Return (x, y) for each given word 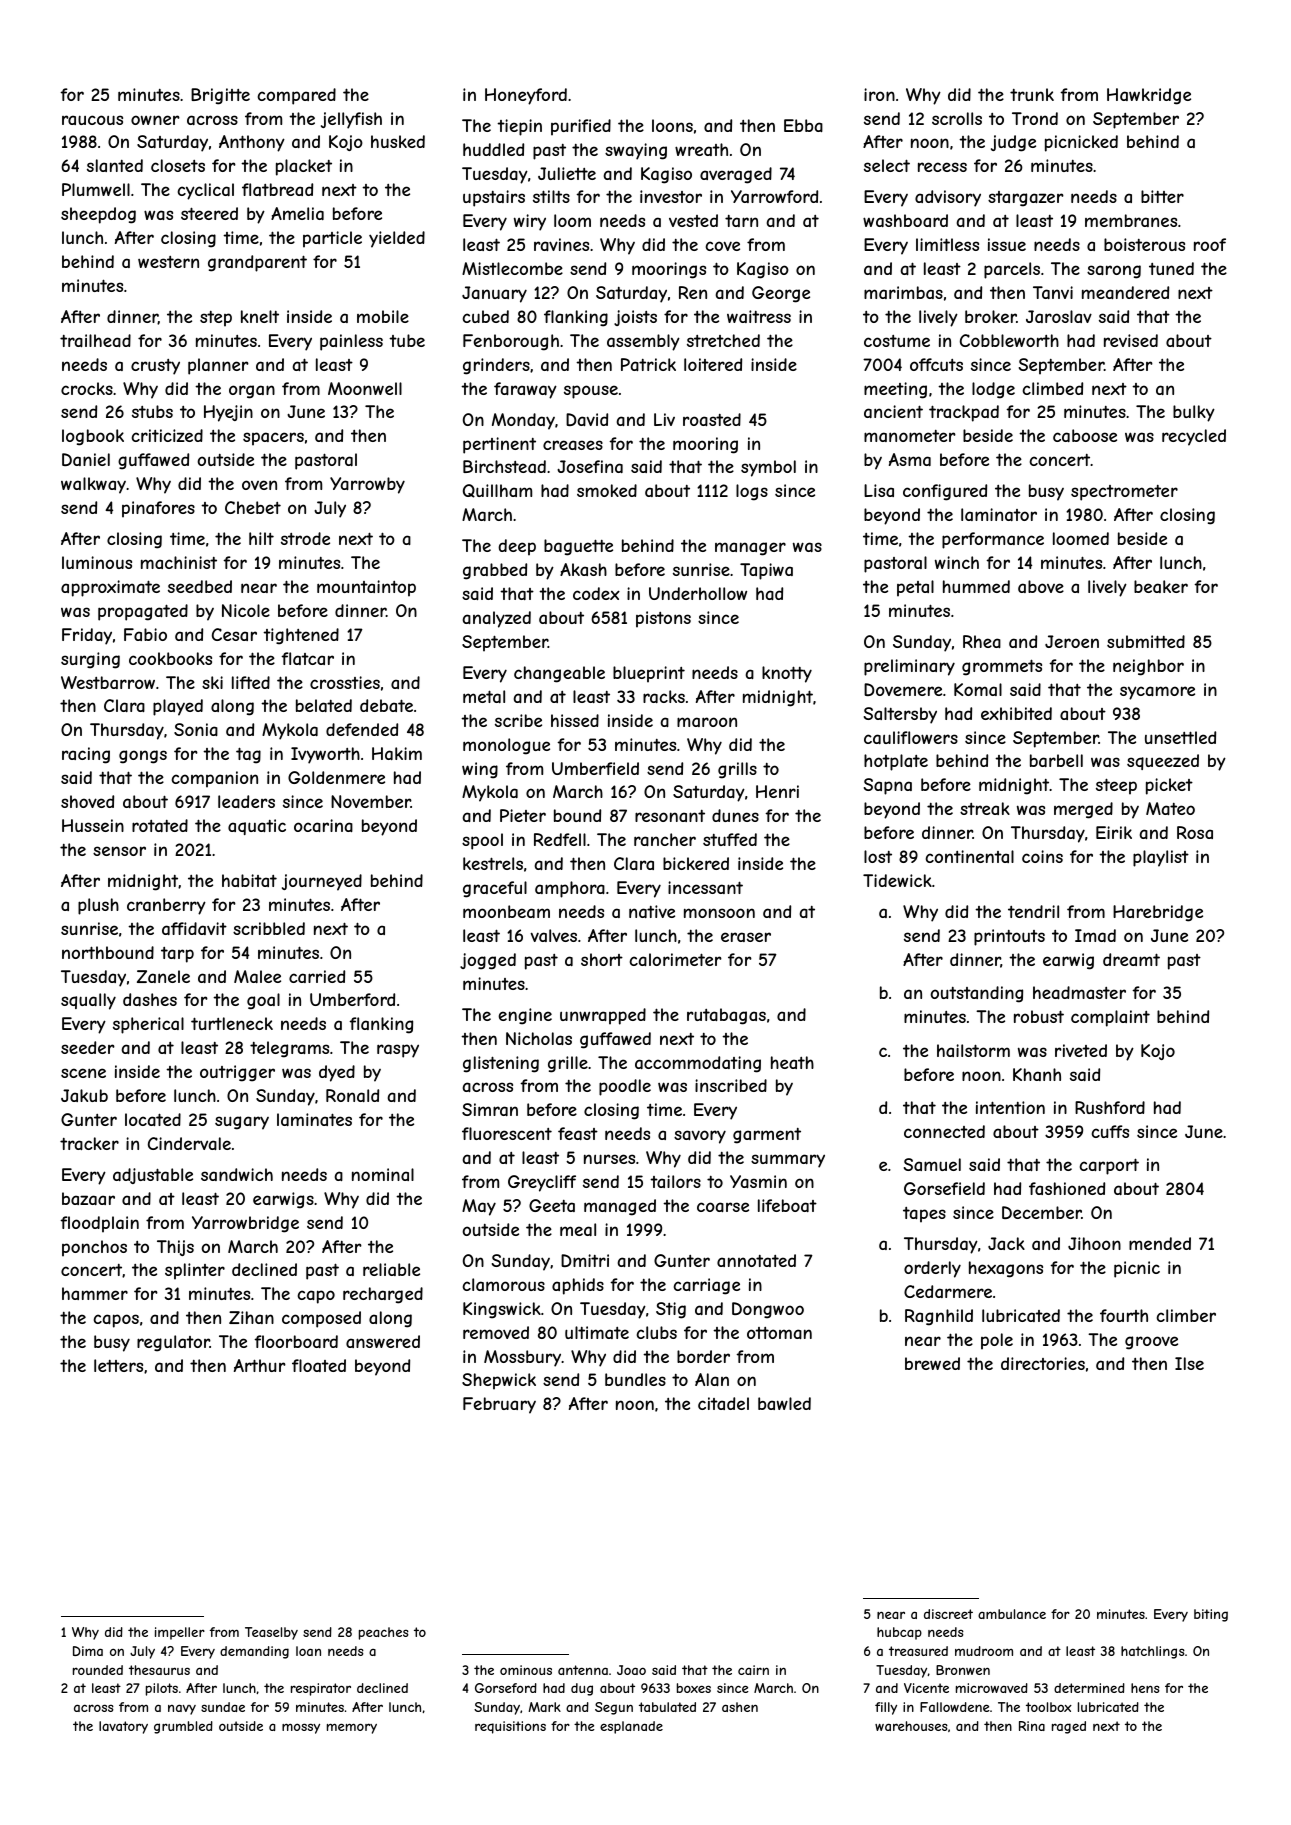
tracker (89, 1143)
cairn (753, 1670)
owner (155, 120)
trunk (1032, 94)
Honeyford (526, 96)
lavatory (123, 1727)
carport (1109, 1166)
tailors (675, 1181)
